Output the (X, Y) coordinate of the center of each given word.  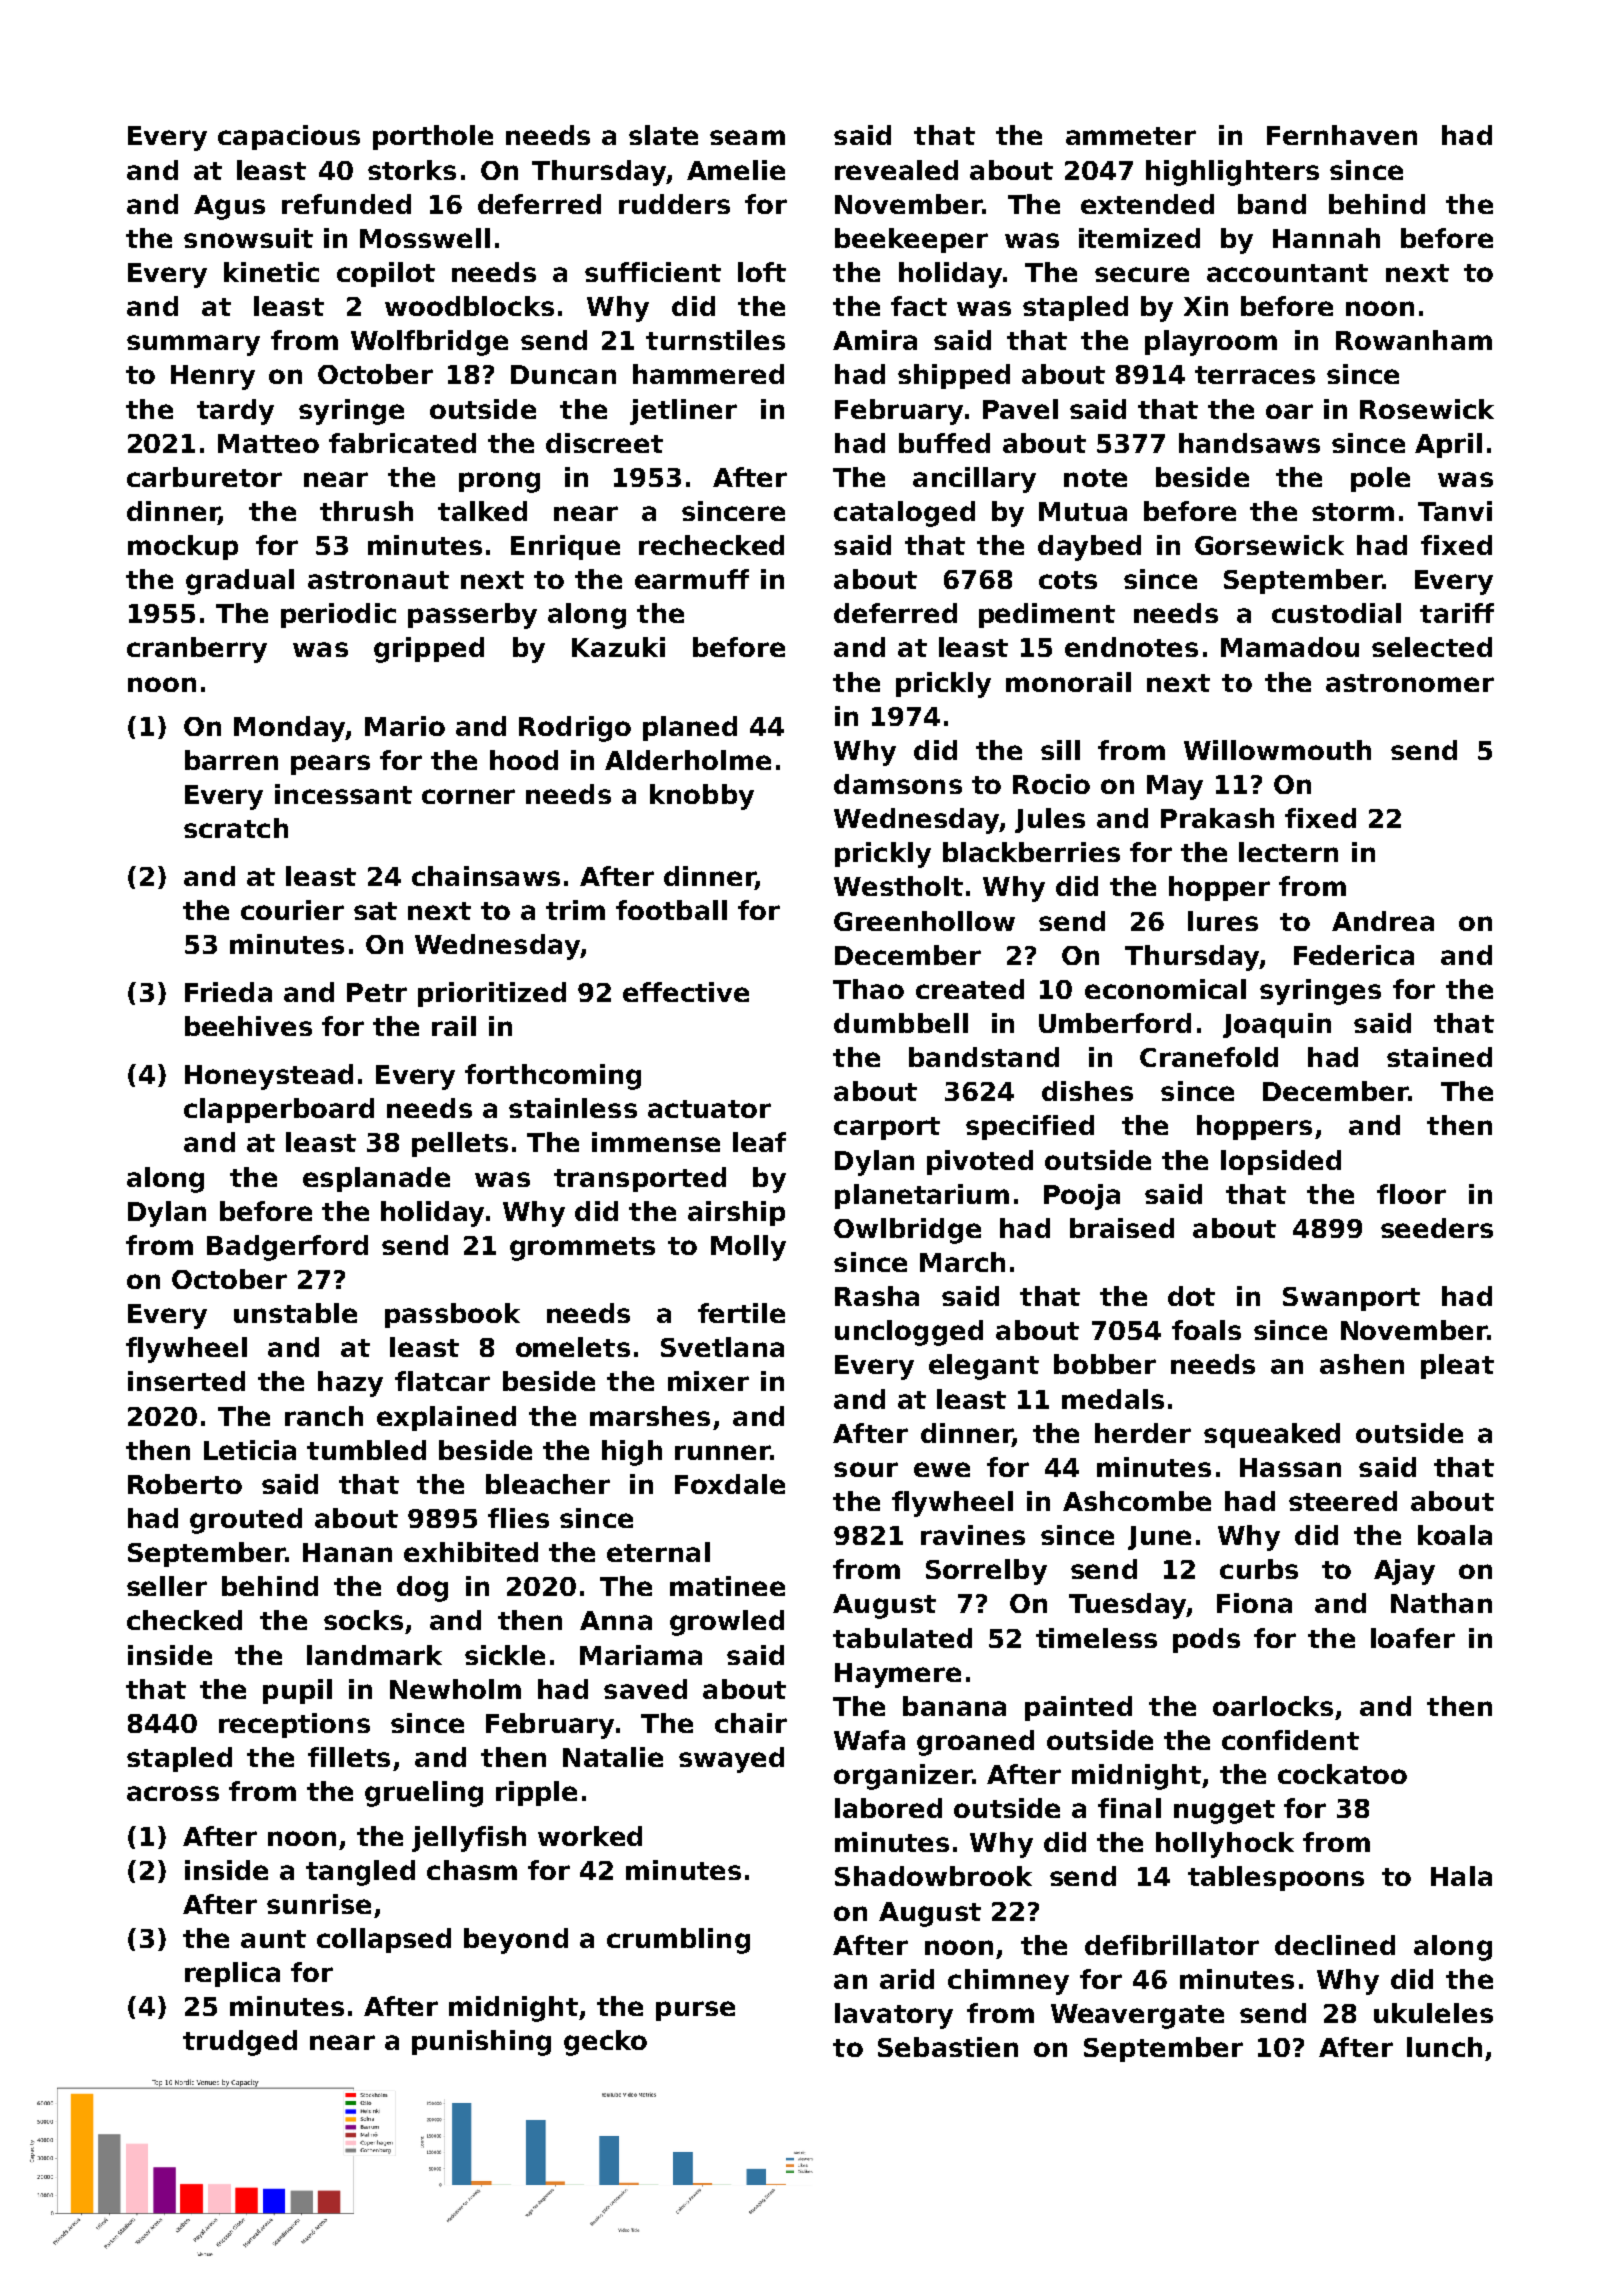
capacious (289, 137)
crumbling (678, 1941)
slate (663, 135)
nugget (1224, 1812)
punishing (481, 2043)
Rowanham (1414, 340)
